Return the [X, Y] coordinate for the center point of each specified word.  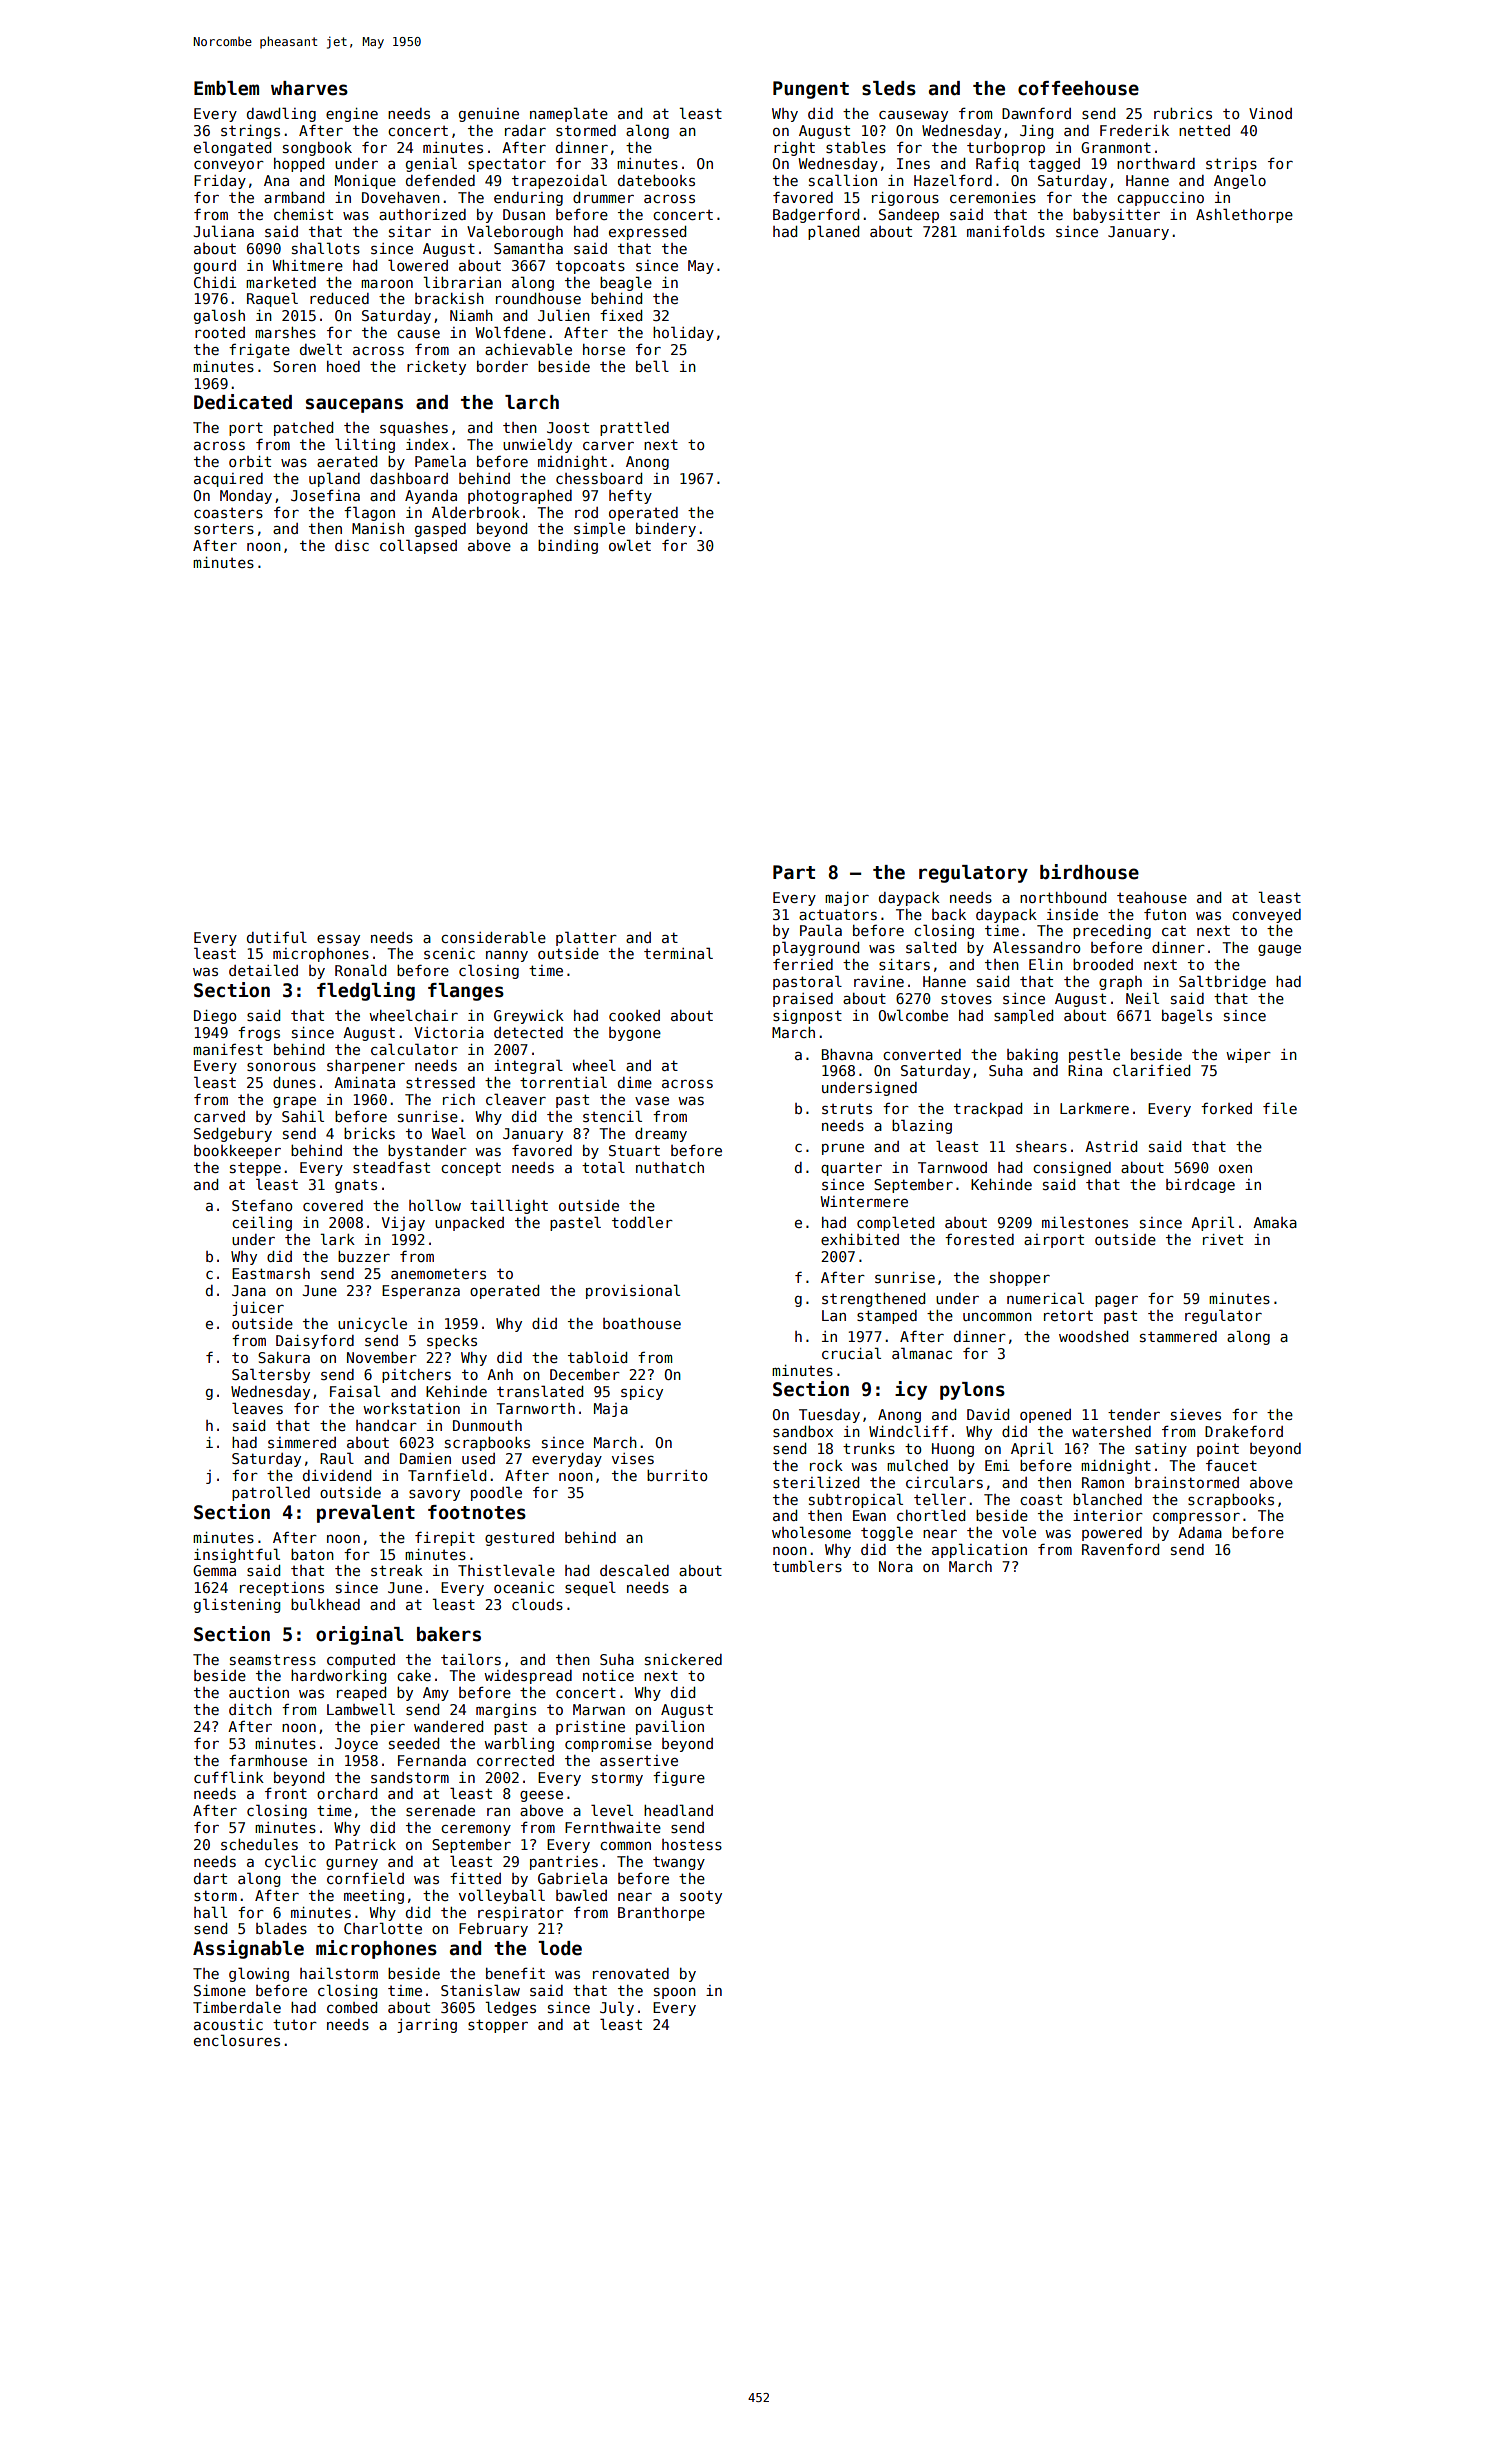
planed [833, 232]
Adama [1200, 1532]
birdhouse [1089, 872]
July [617, 2008]
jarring [427, 2026]
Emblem [226, 88]
